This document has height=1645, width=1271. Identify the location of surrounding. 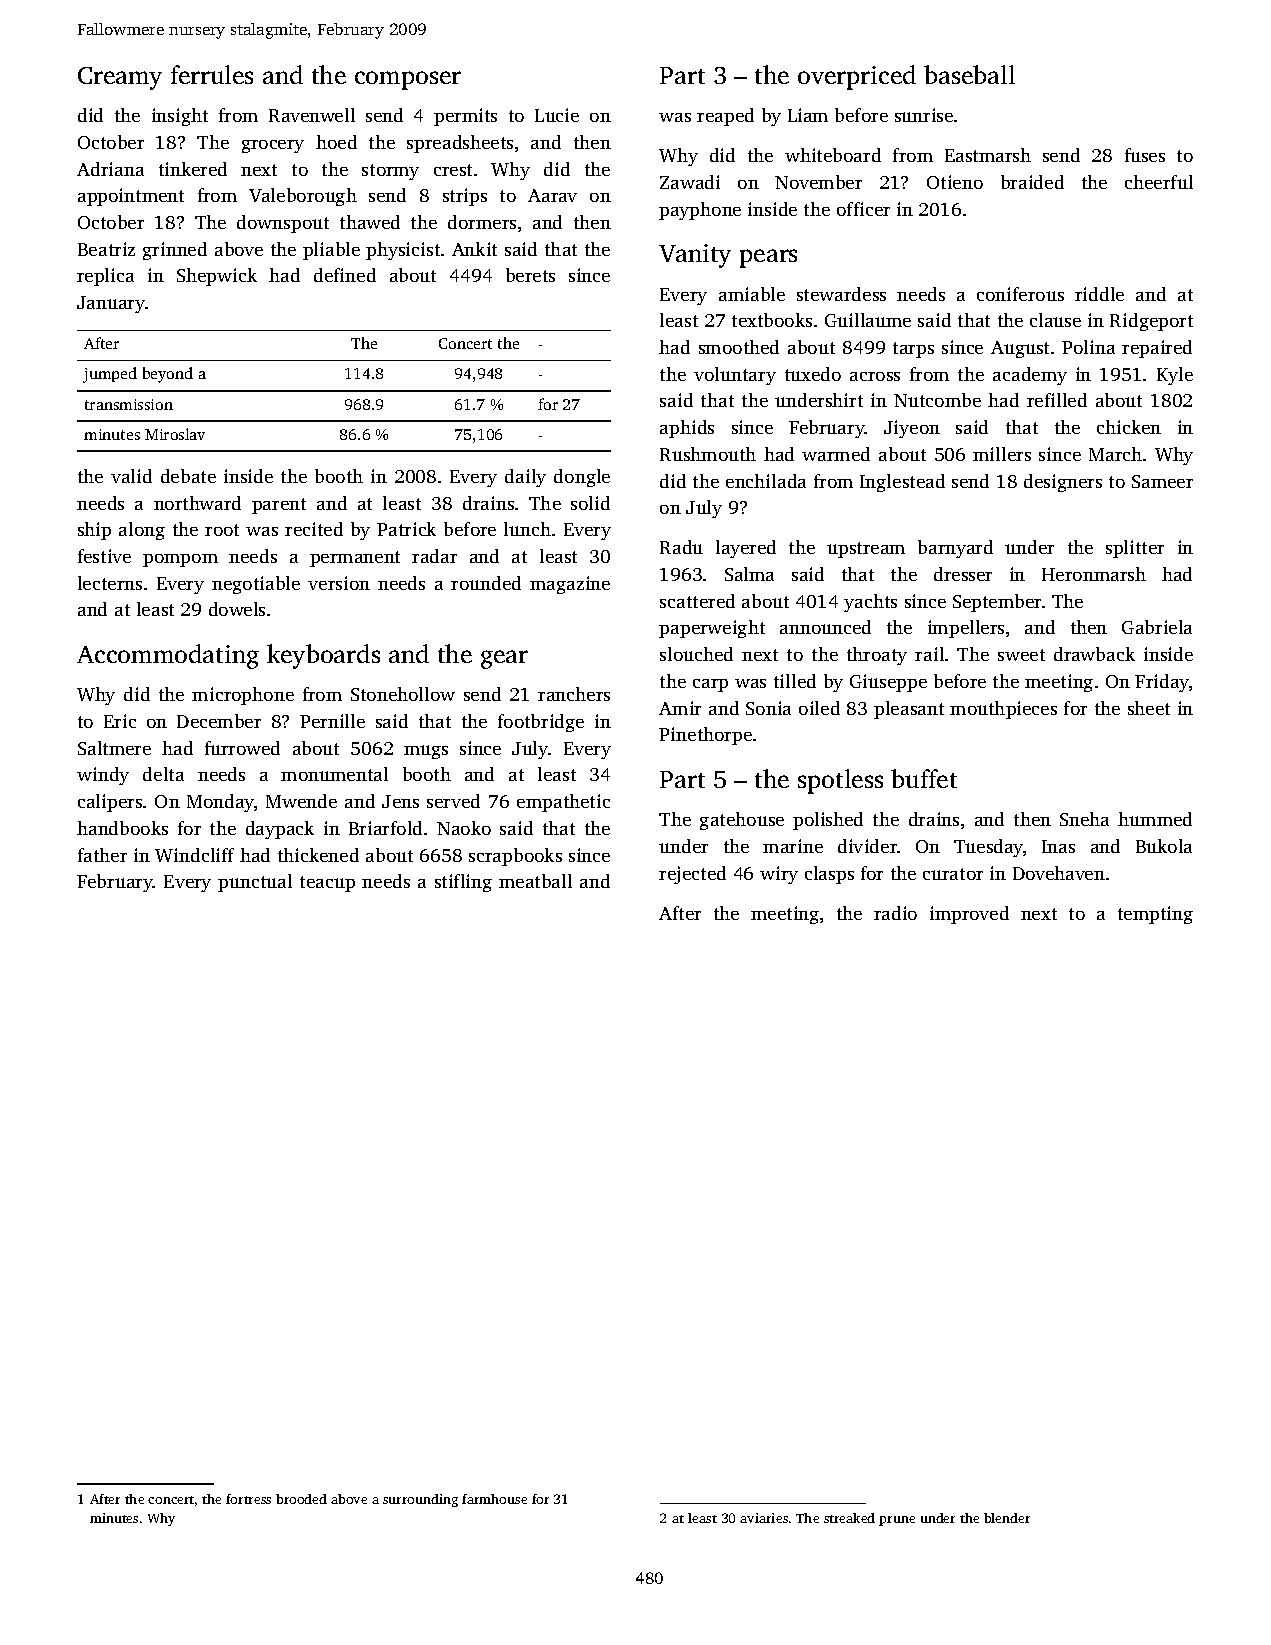
(420, 1500).
